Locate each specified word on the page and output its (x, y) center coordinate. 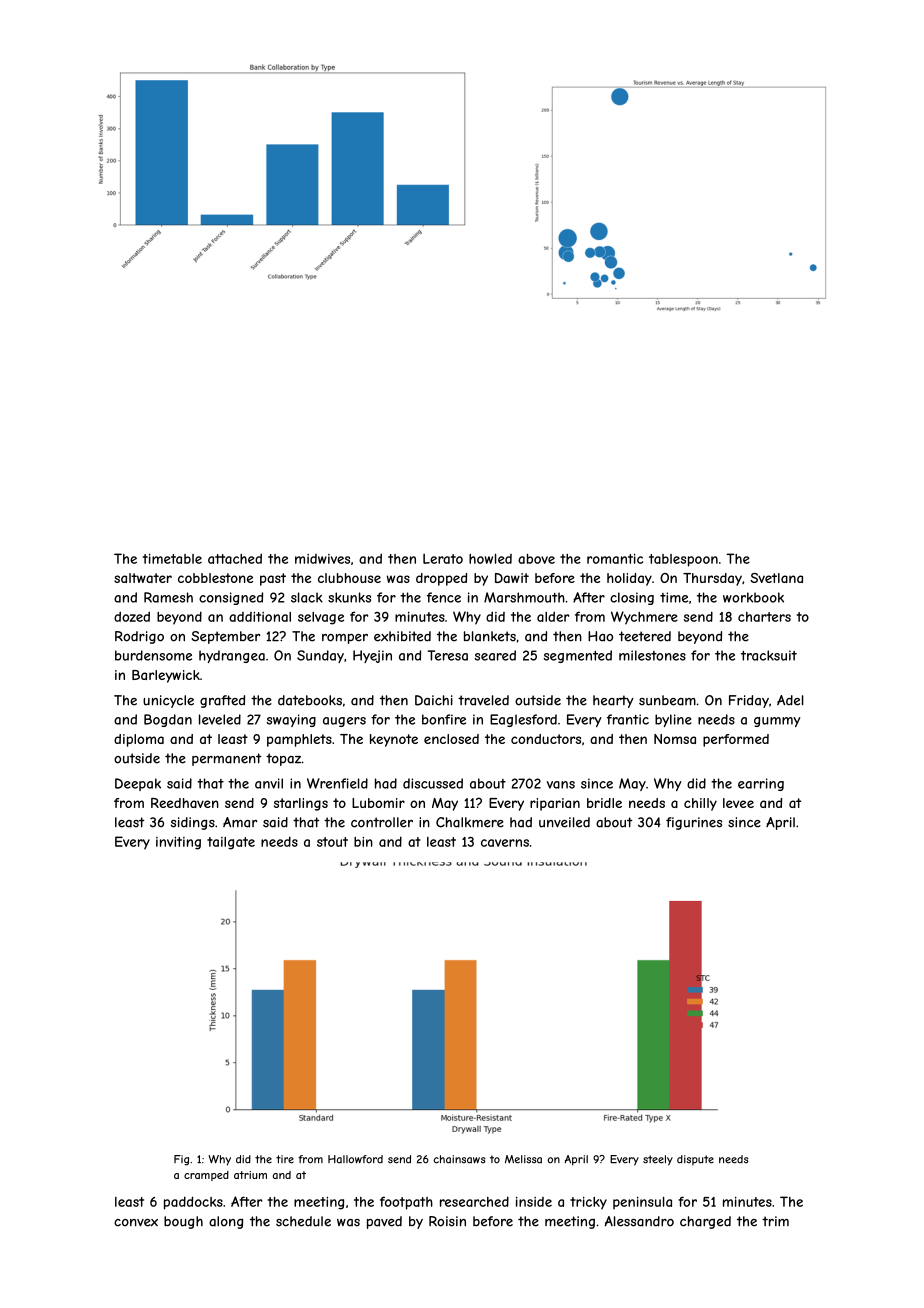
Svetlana (776, 578)
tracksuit (769, 655)
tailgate (231, 843)
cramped (206, 1176)
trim (775, 1221)
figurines (694, 823)
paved (384, 1222)
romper (345, 639)
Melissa (523, 1159)
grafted (222, 701)
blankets (490, 636)
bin (363, 842)
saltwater (143, 578)
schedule (303, 1221)
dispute (695, 1160)
